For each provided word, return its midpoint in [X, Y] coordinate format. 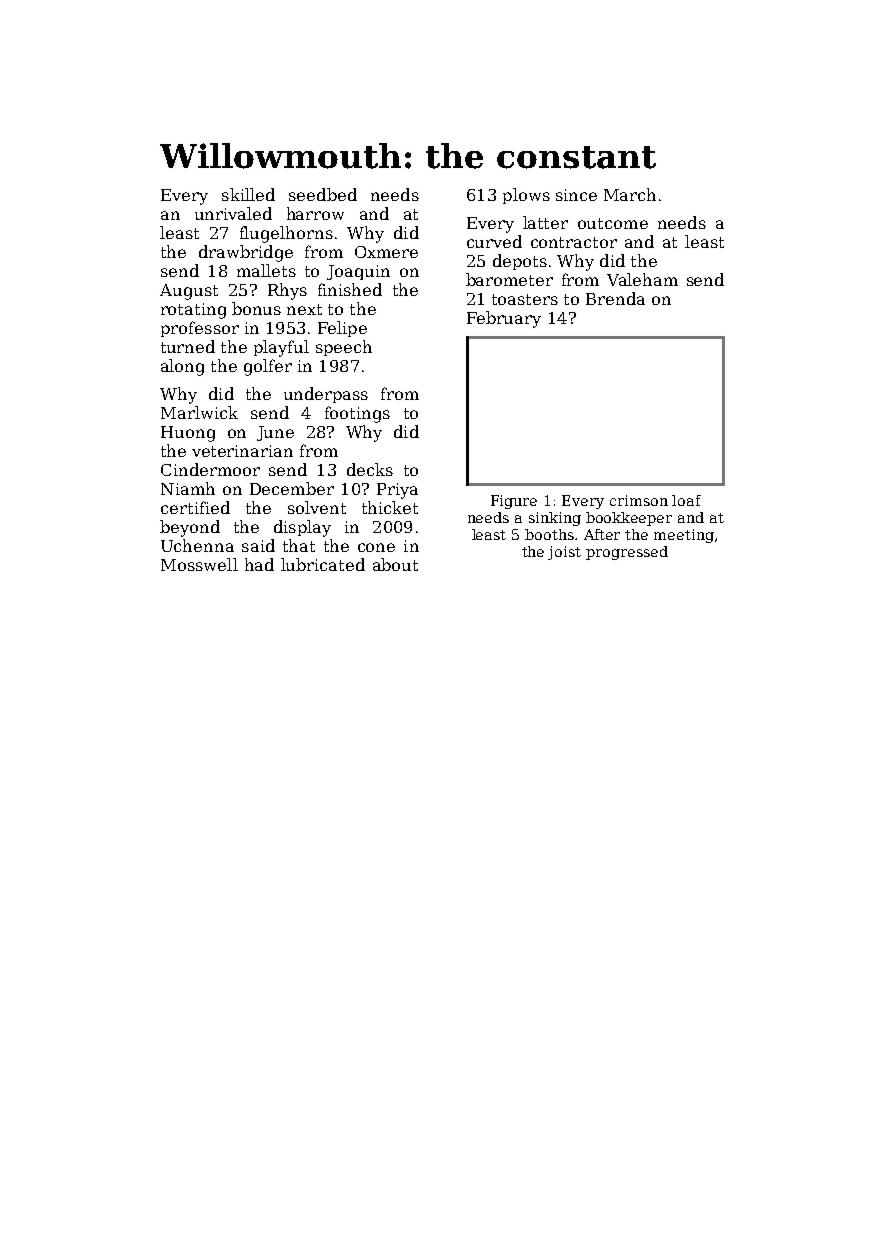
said [258, 545]
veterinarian [242, 451]
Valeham [642, 279]
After [602, 534]
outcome [613, 223]
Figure [514, 502]
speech [344, 348]
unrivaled [233, 213]
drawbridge [246, 253]
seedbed [323, 194]
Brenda [615, 298]
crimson [639, 500]
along [182, 367]
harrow [315, 213]
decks [370, 469]
